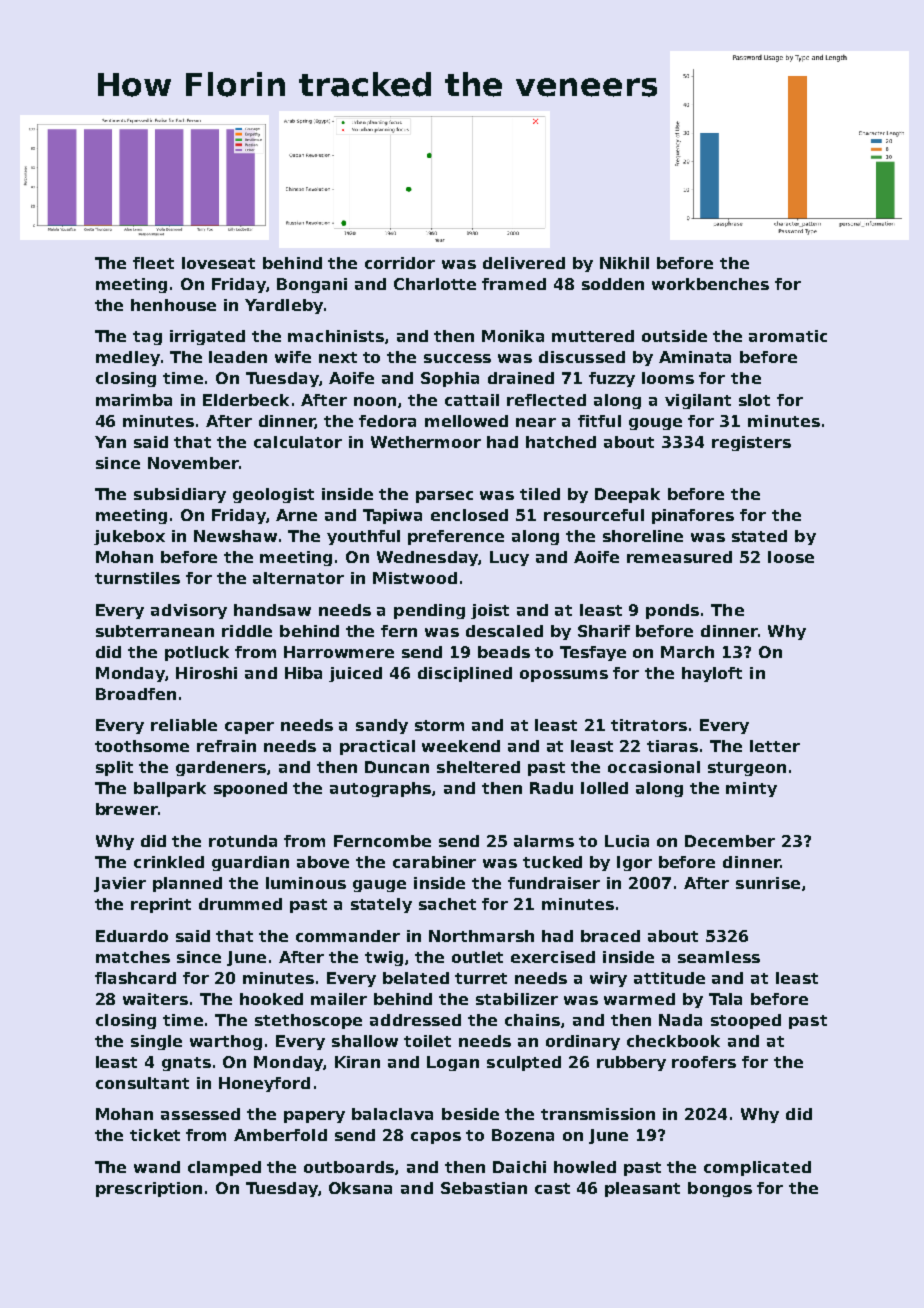 This image has width=924, height=1308. I want to click on Aminata, so click(695, 357).
